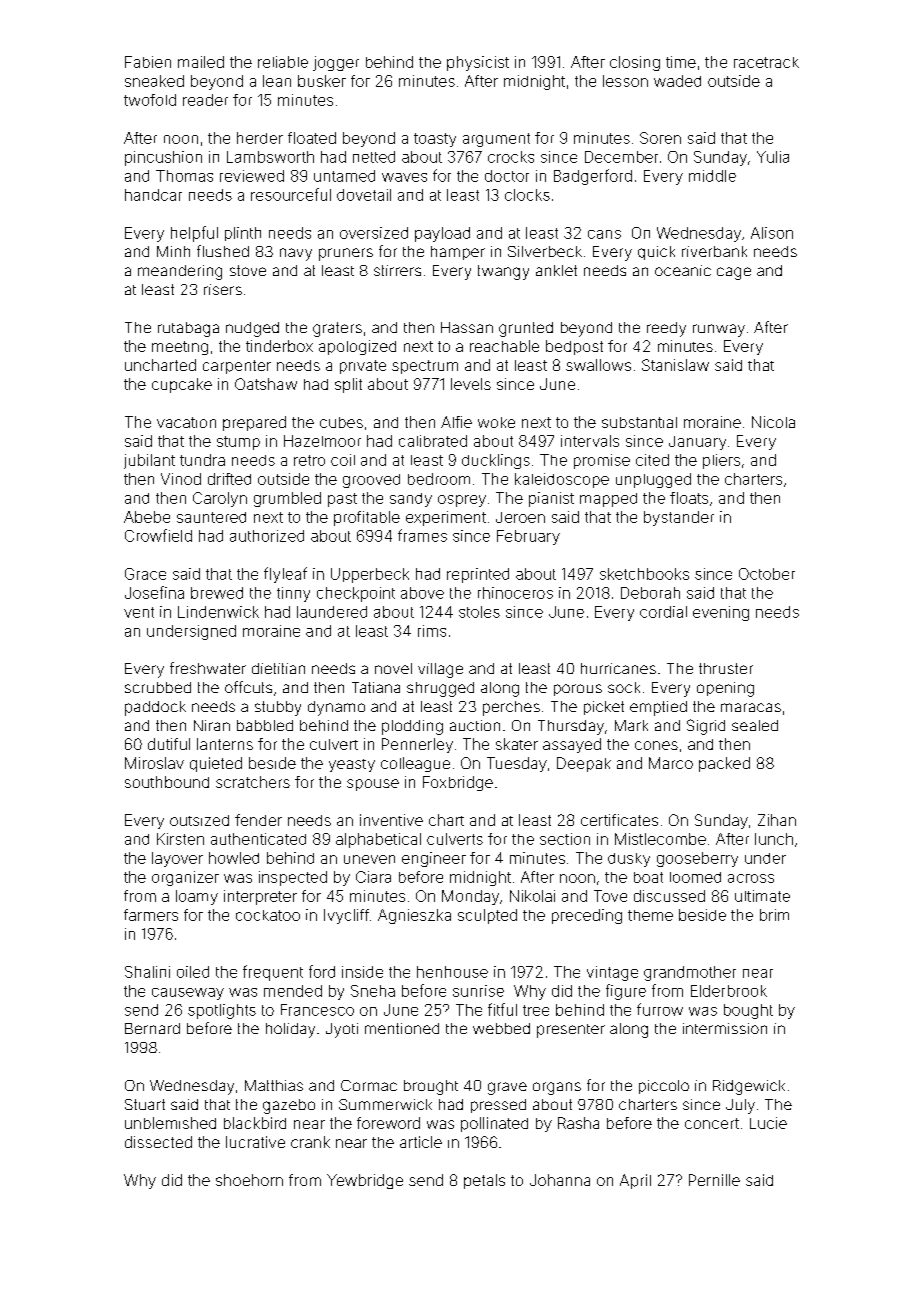 Image resolution: width=924 pixels, height=1308 pixels. What do you see at coordinates (158, 1142) in the screenshot?
I see `dissected` at bounding box center [158, 1142].
